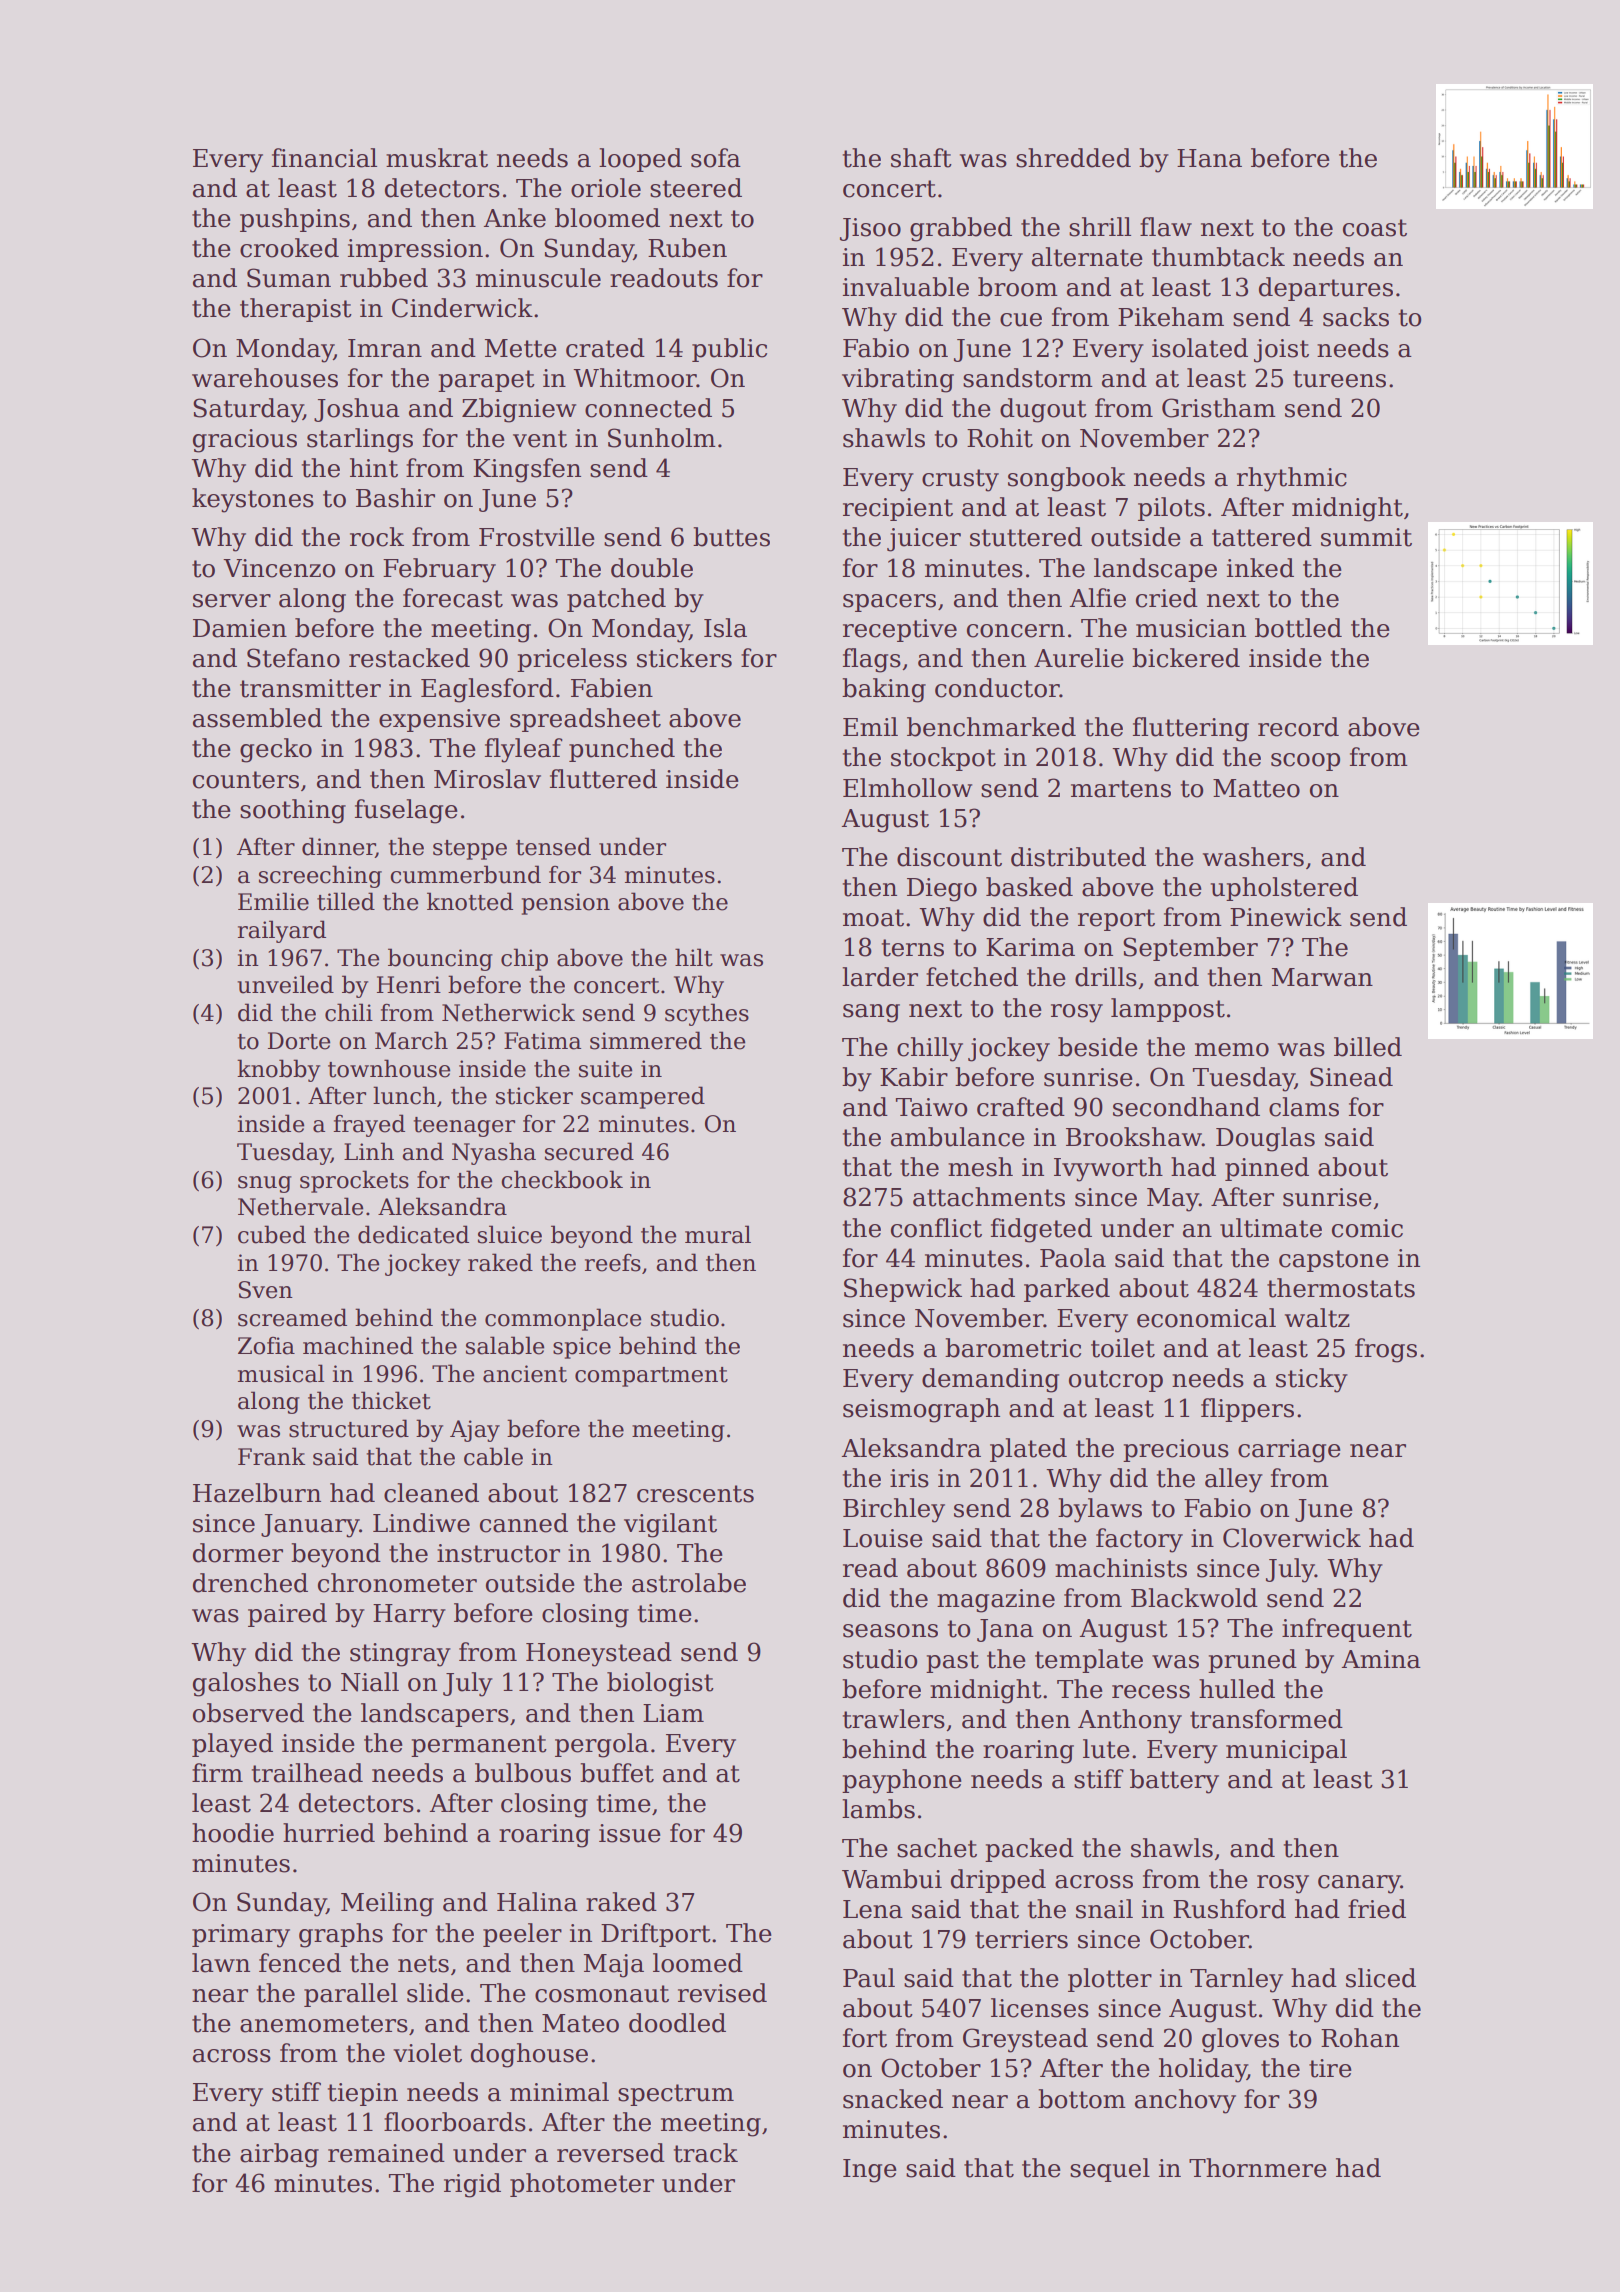  I want to click on Lena, so click(873, 1909).
